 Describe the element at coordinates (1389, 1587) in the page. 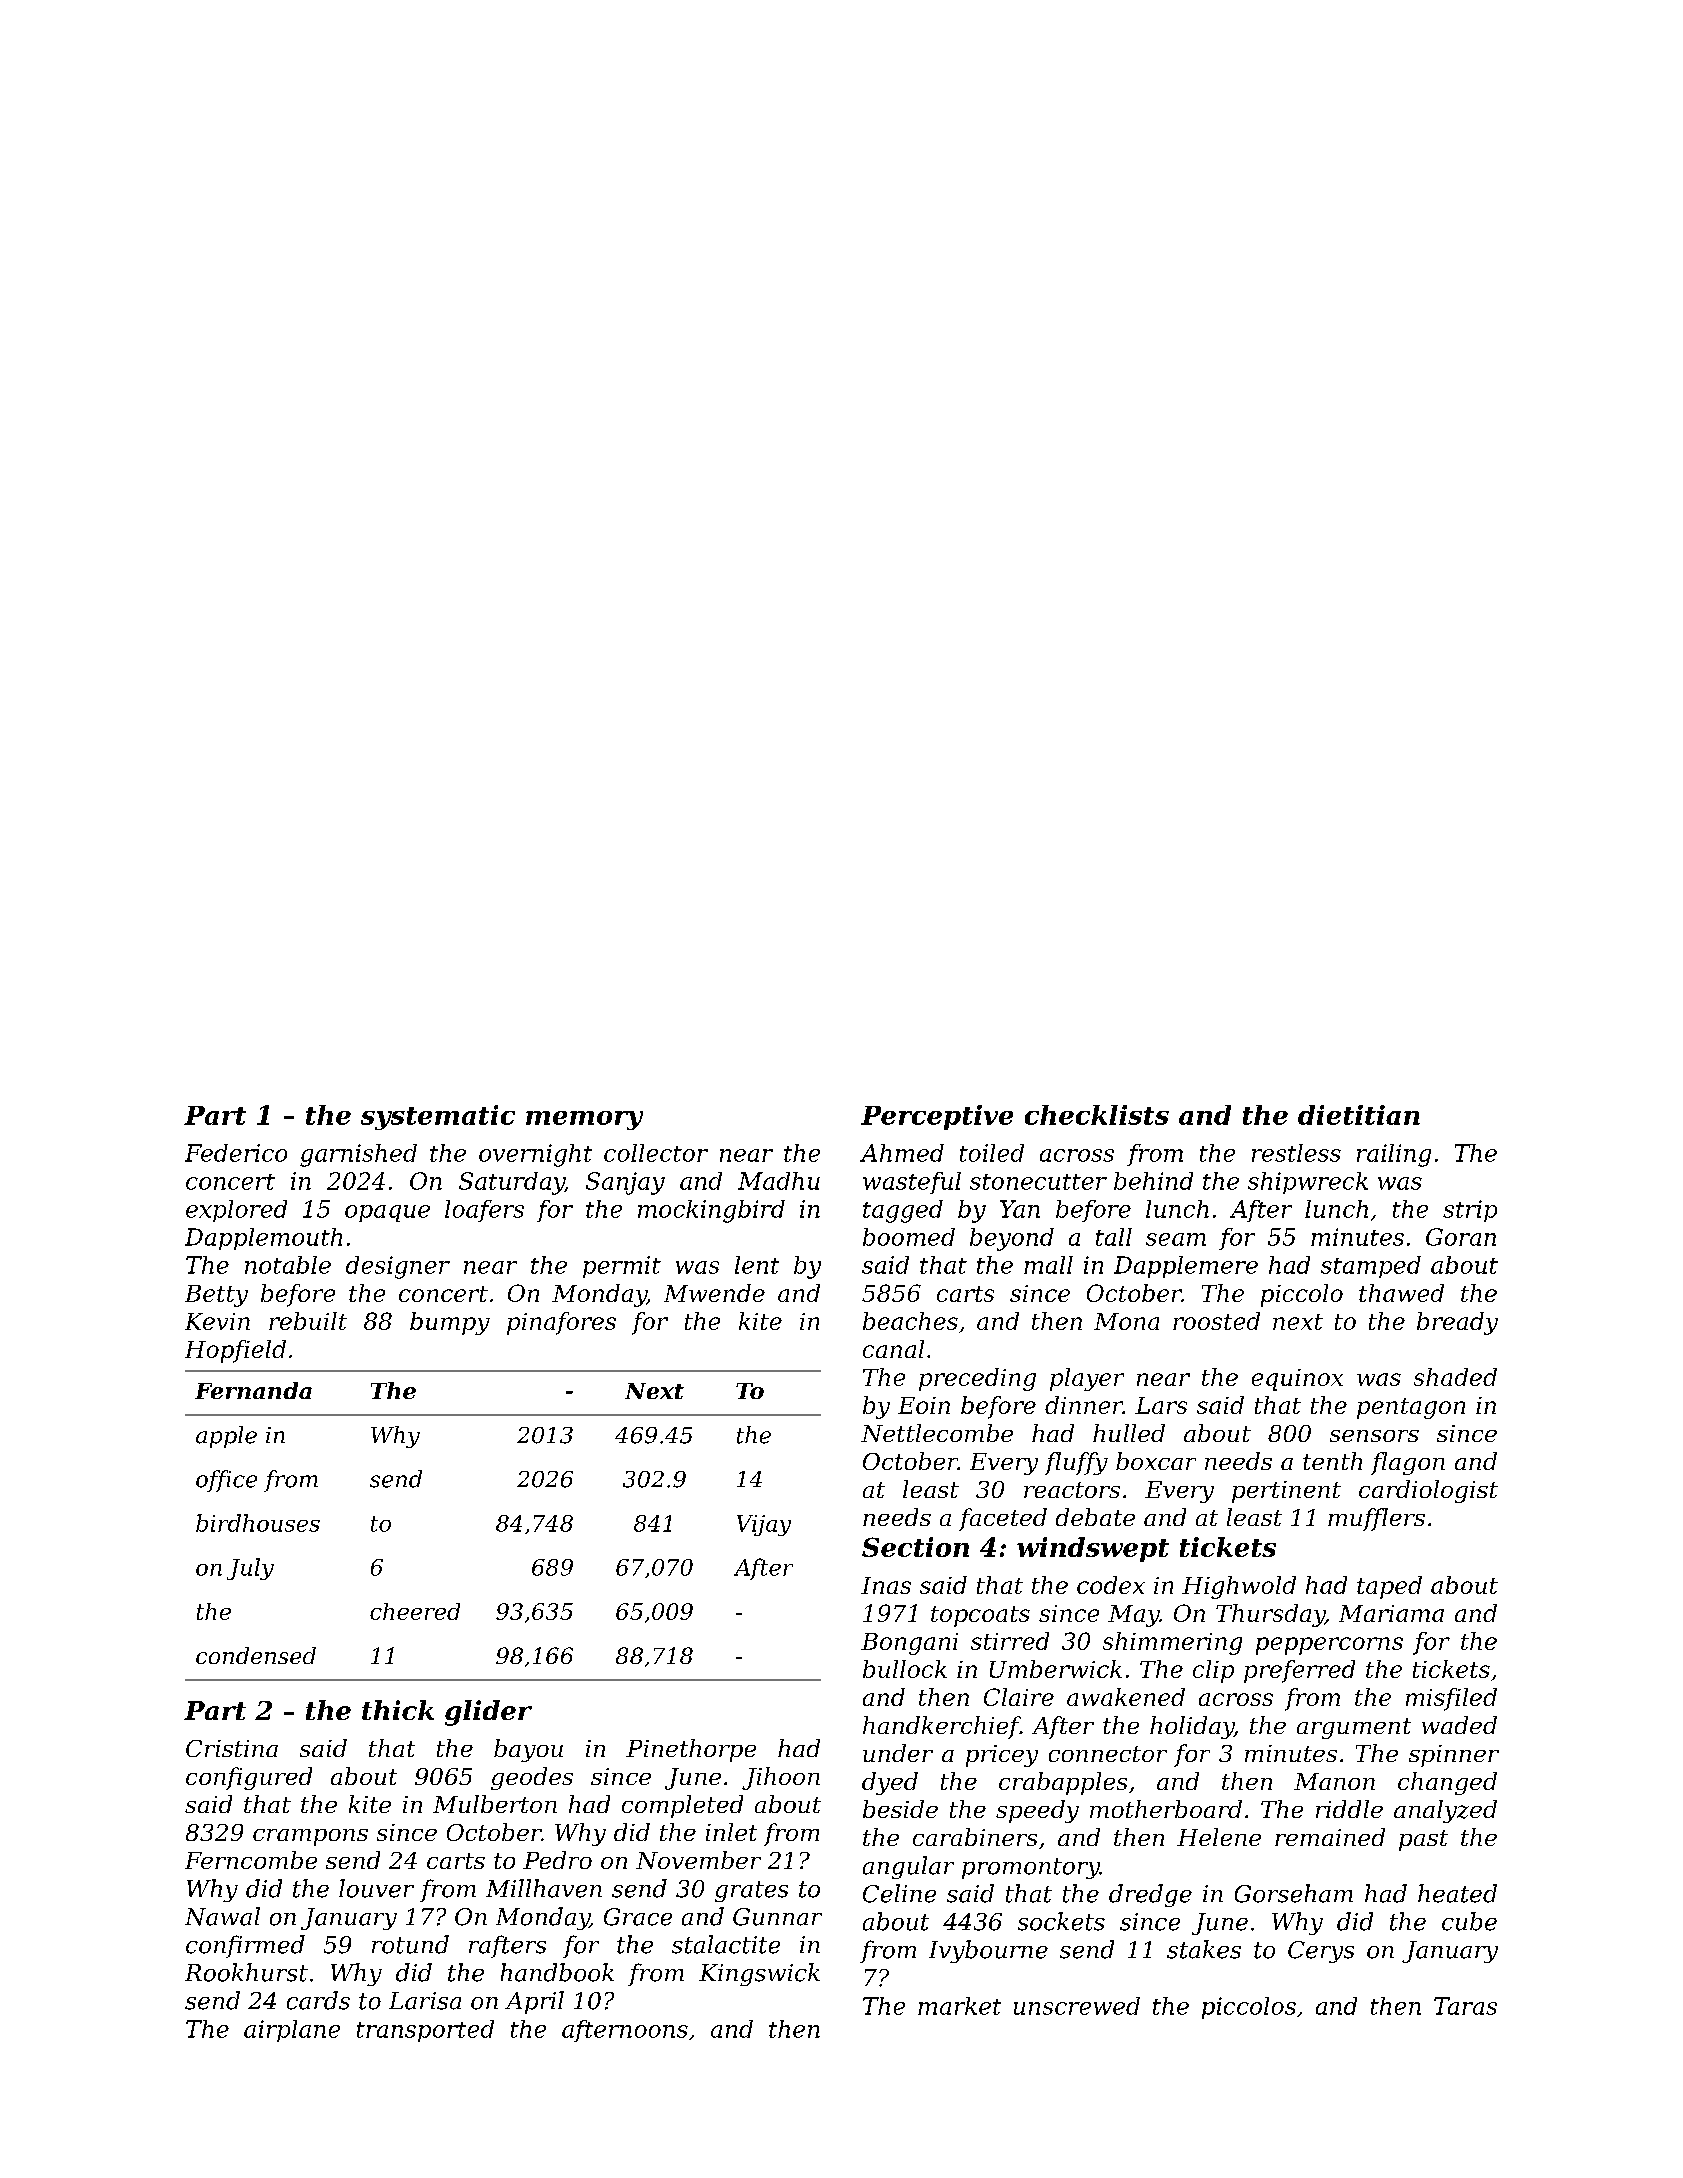

I see `taped` at that location.
